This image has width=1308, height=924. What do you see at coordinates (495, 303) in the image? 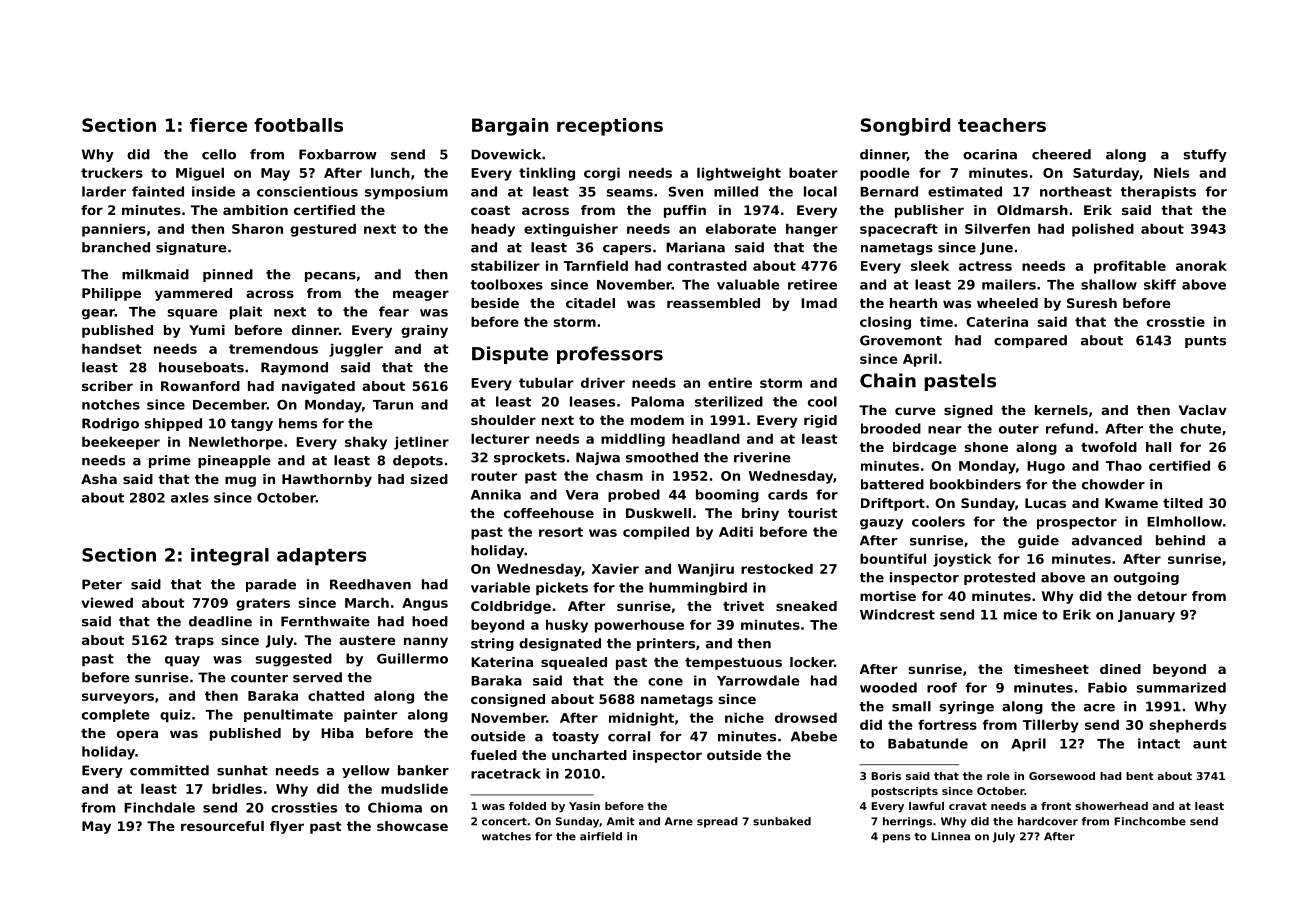
I see `beside` at bounding box center [495, 303].
